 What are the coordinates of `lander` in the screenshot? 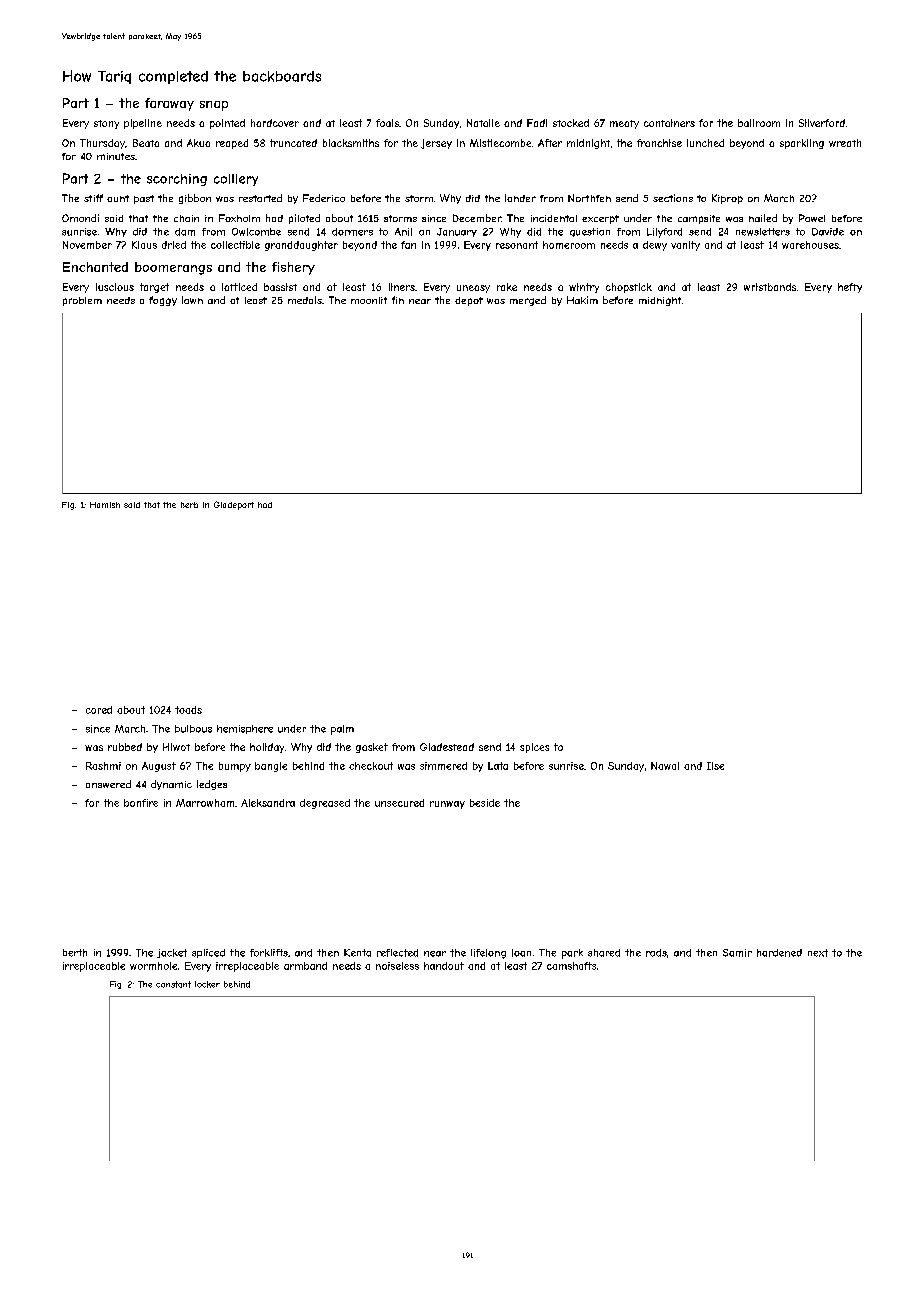 It's located at (520, 198).
